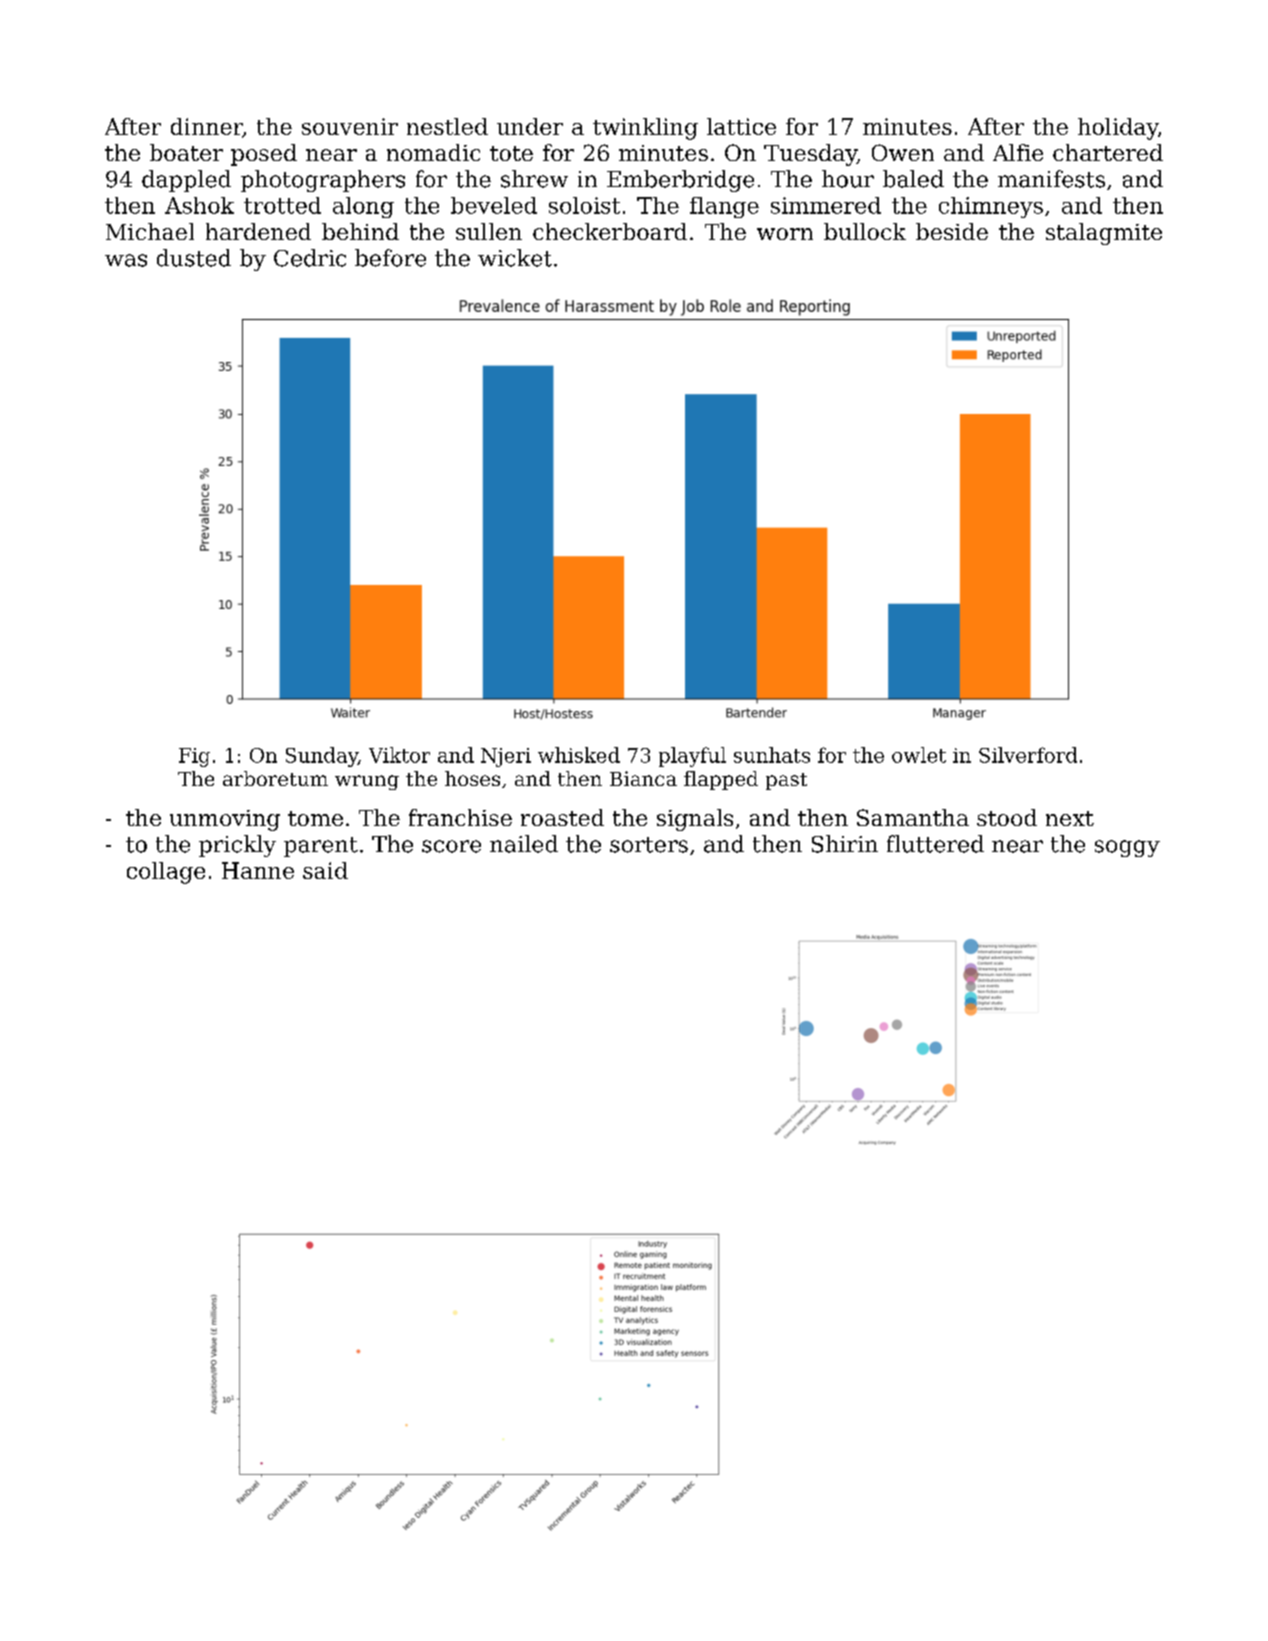 This page has height=1641, width=1268. Describe the element at coordinates (515, 258) in the page. I see `wicket` at that location.
